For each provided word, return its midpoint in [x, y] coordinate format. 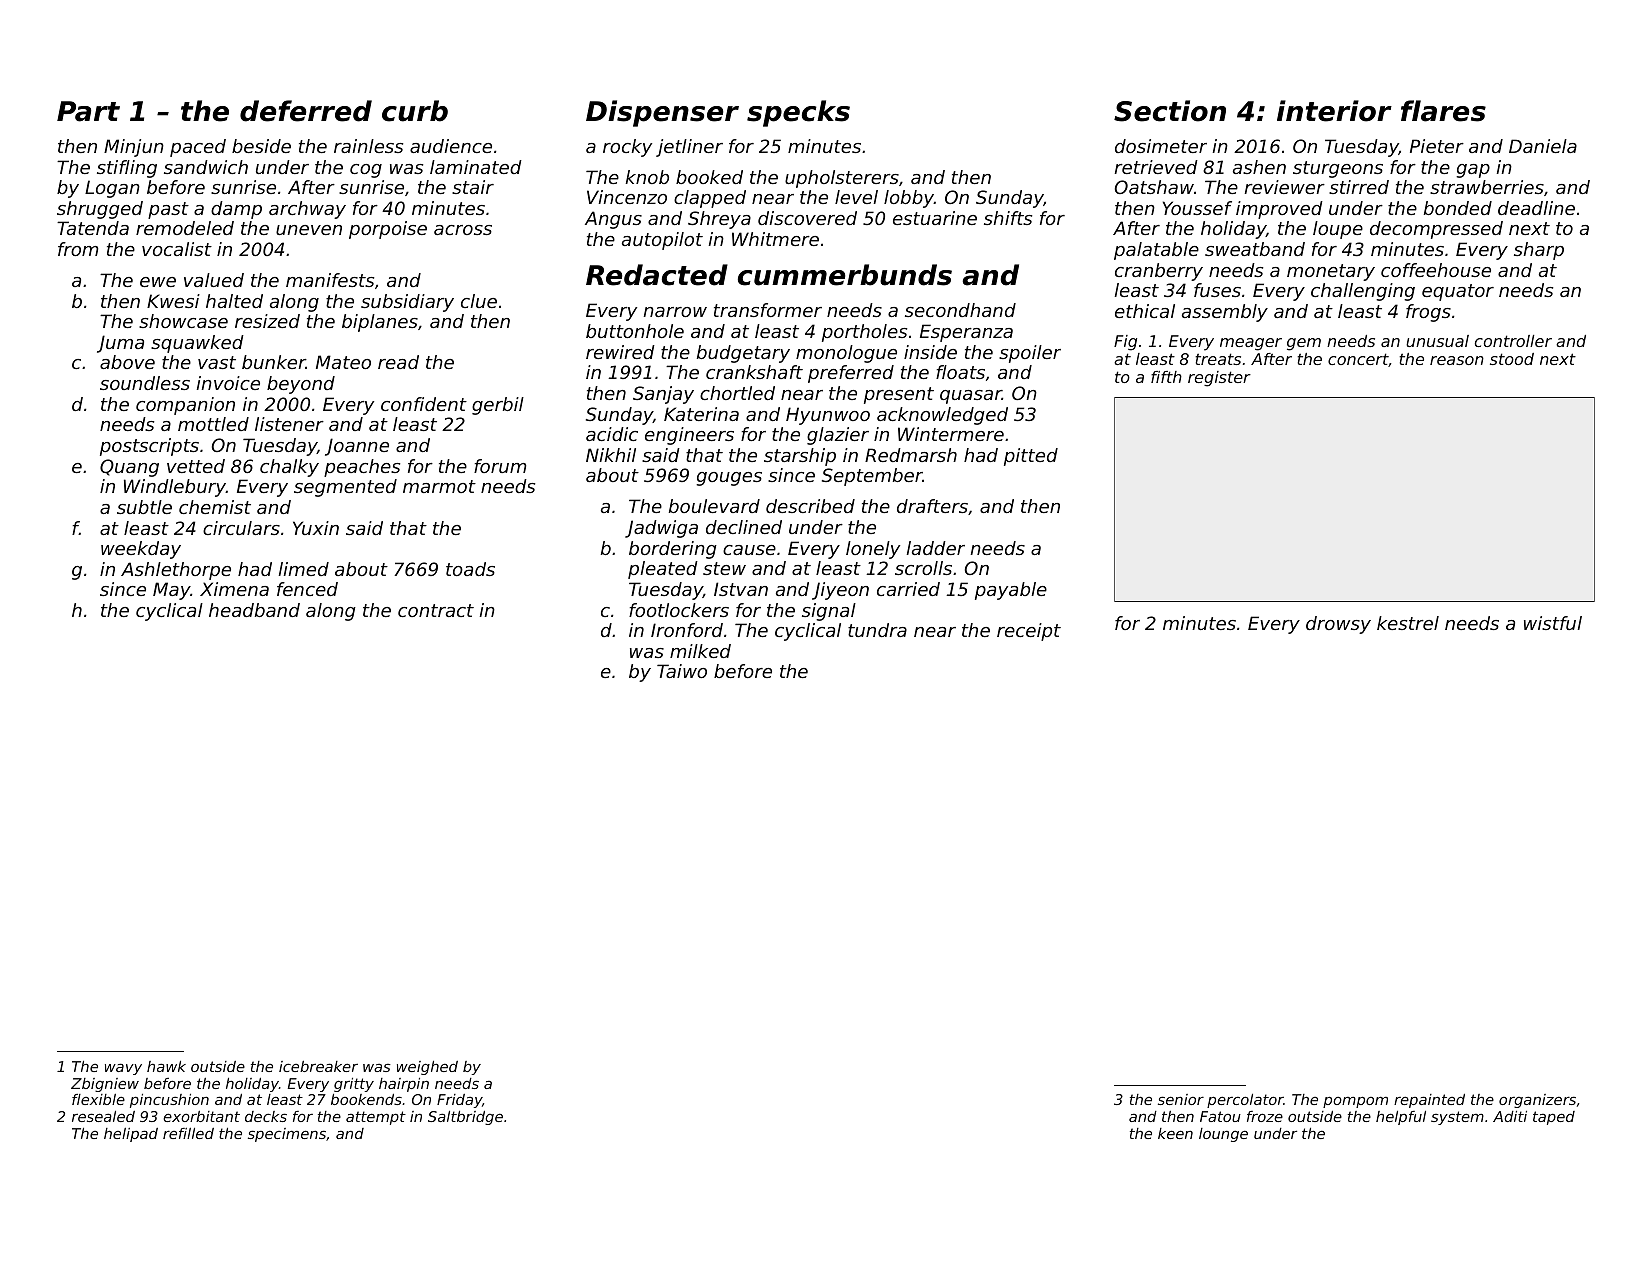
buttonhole [635, 331]
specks [798, 113]
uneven [309, 230]
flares [1443, 111]
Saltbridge [465, 1118]
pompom [1355, 1102]
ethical [1145, 311]
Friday [459, 1101]
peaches [362, 468]
